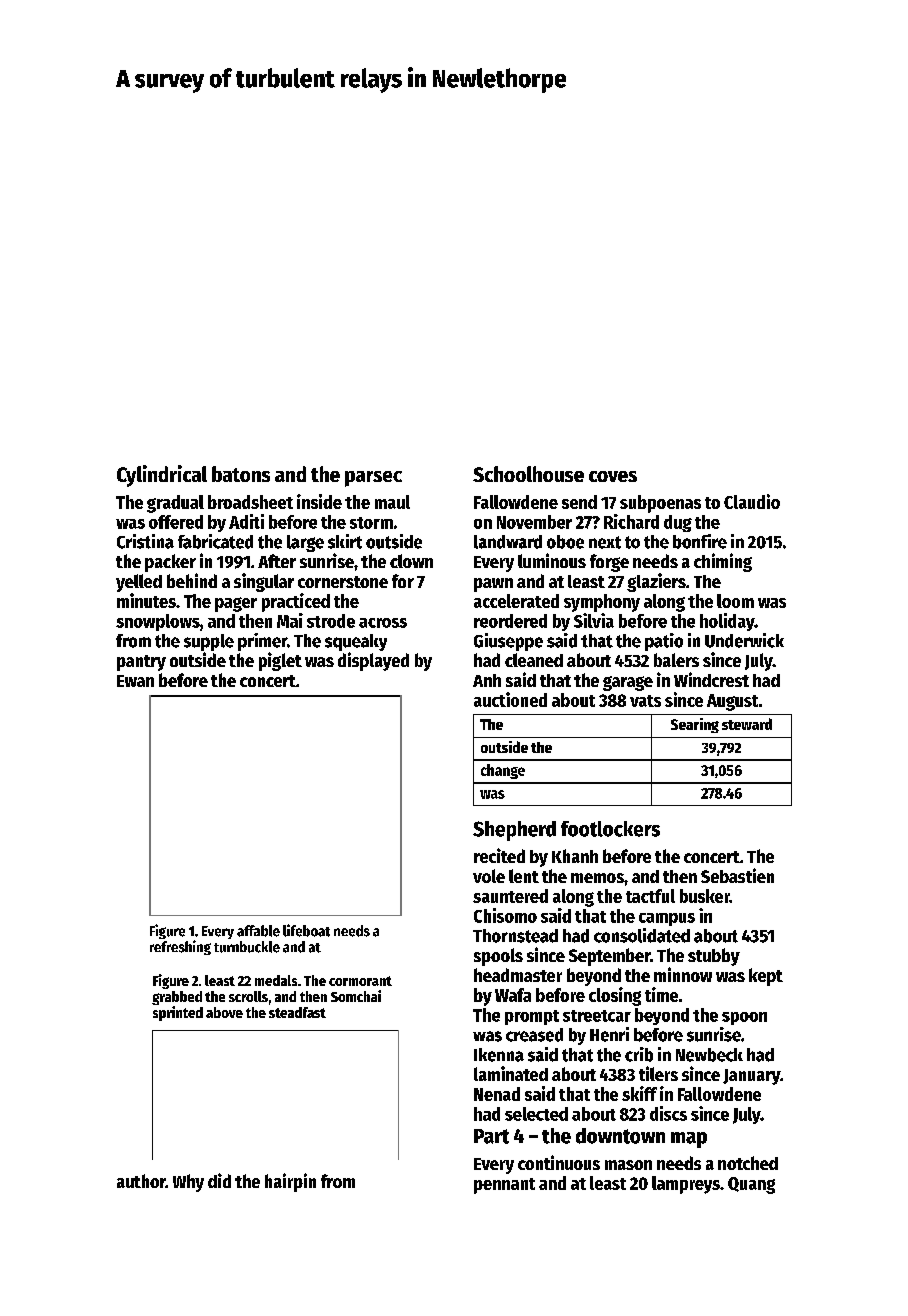 The width and height of the image is (908, 1316). Describe the element at coordinates (744, 640) in the image. I see `Underwick` at that location.
